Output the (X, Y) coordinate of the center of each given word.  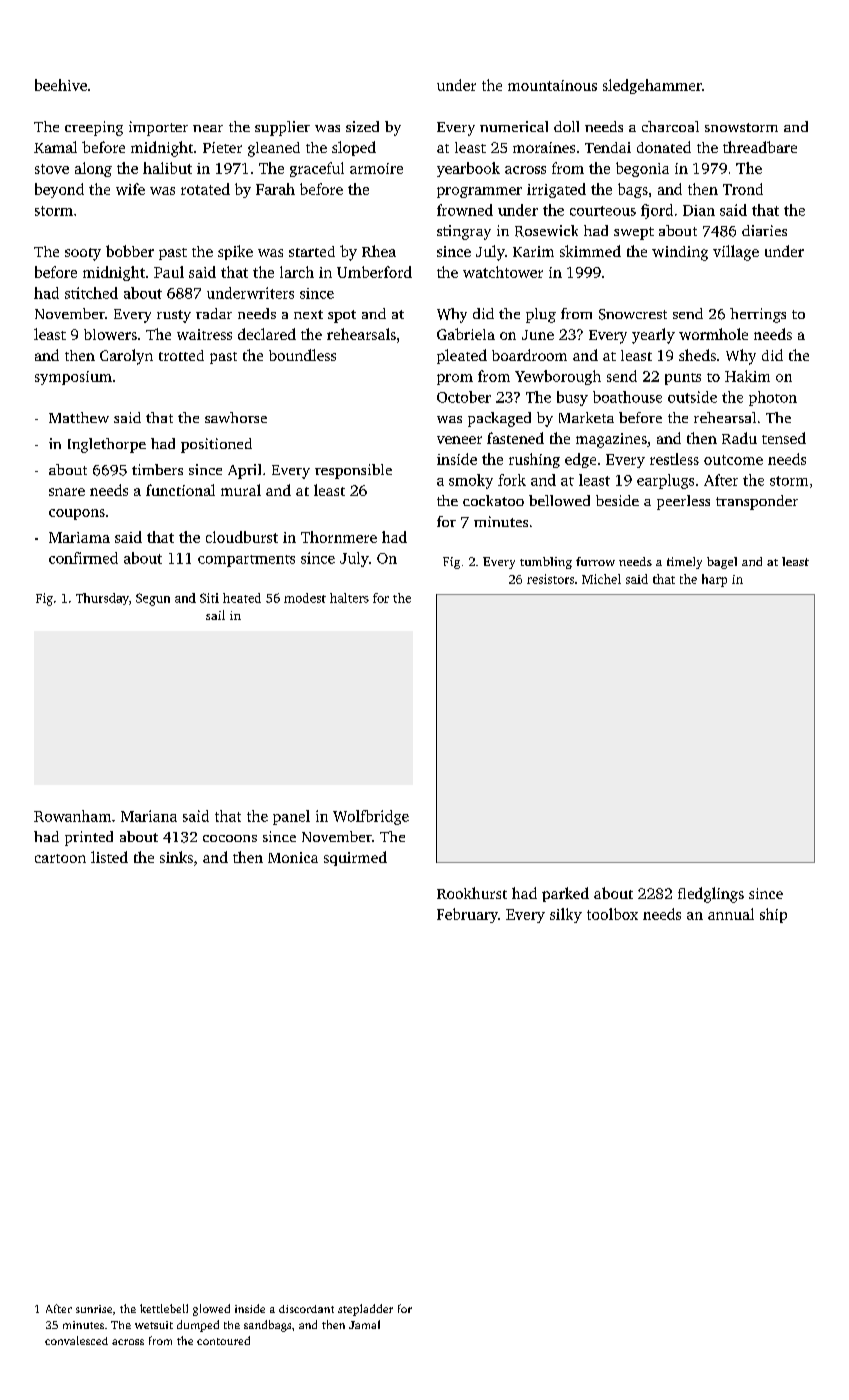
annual (731, 914)
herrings (758, 315)
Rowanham (72, 816)
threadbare (760, 147)
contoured (223, 1340)
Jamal (364, 1324)
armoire (376, 168)
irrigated (556, 190)
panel (291, 817)
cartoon (60, 858)
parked (565, 894)
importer (158, 128)
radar (214, 313)
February (467, 915)
